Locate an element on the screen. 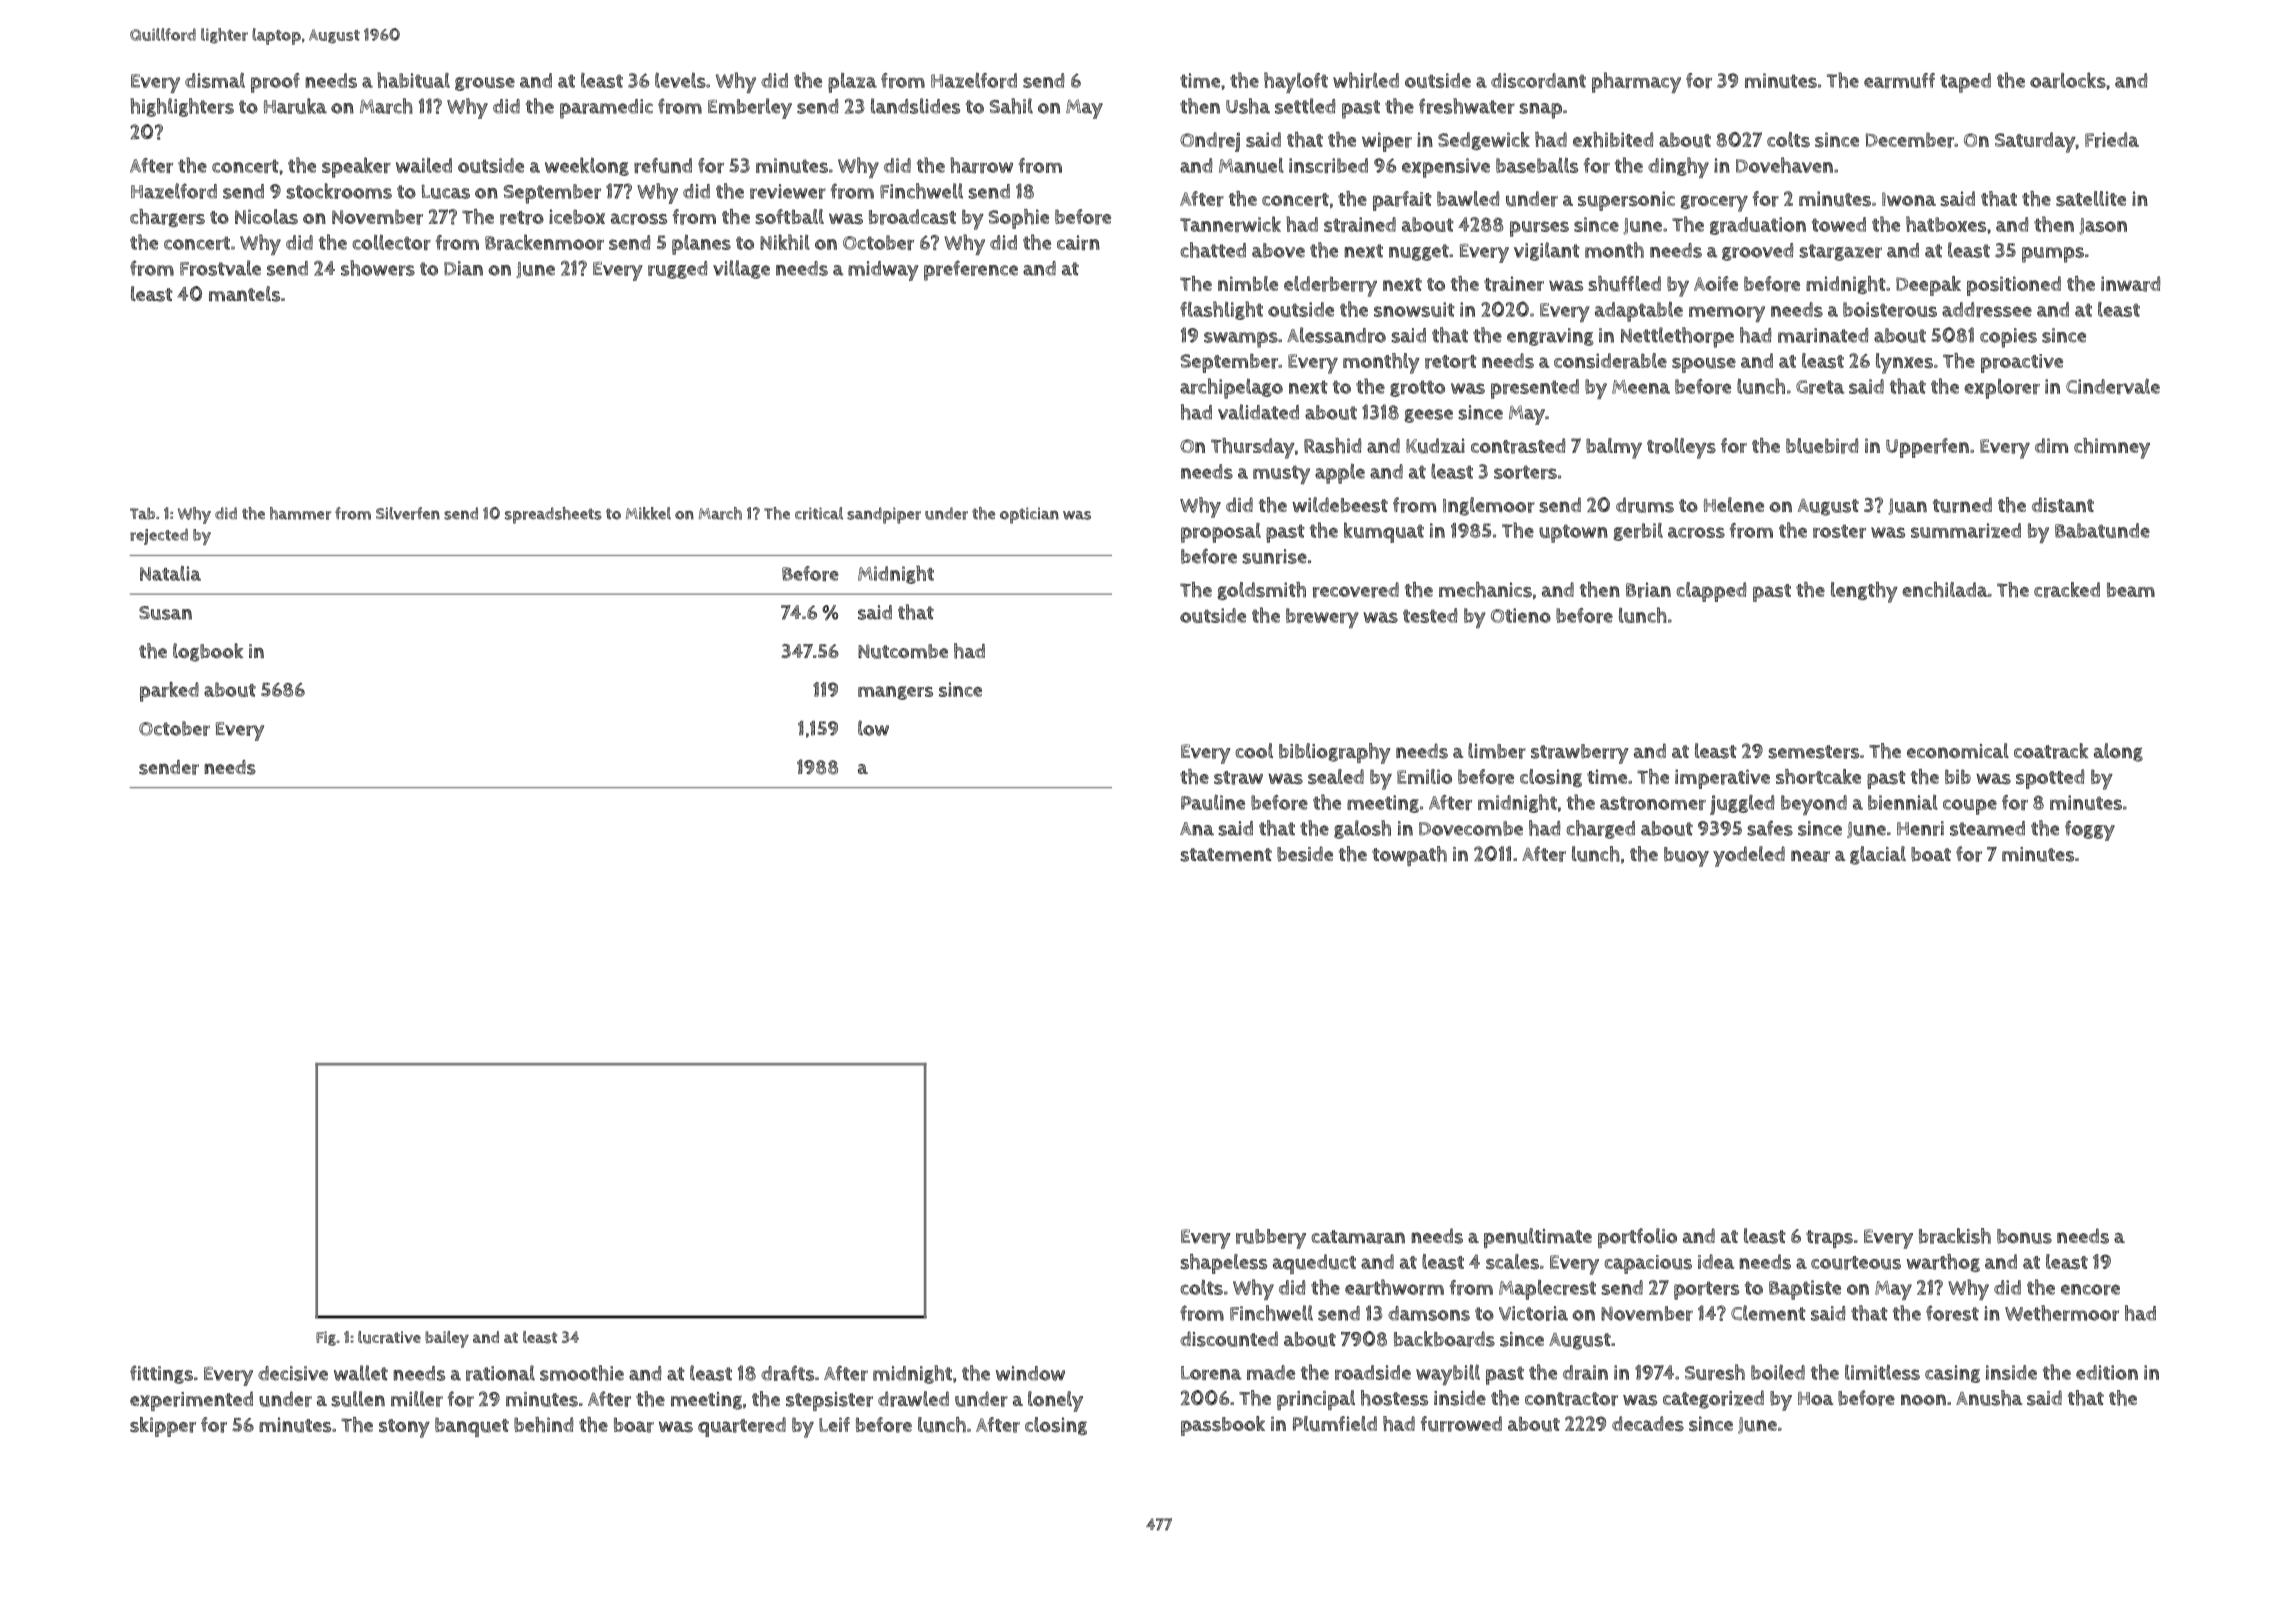  bibliography is located at coordinates (1335, 753).
